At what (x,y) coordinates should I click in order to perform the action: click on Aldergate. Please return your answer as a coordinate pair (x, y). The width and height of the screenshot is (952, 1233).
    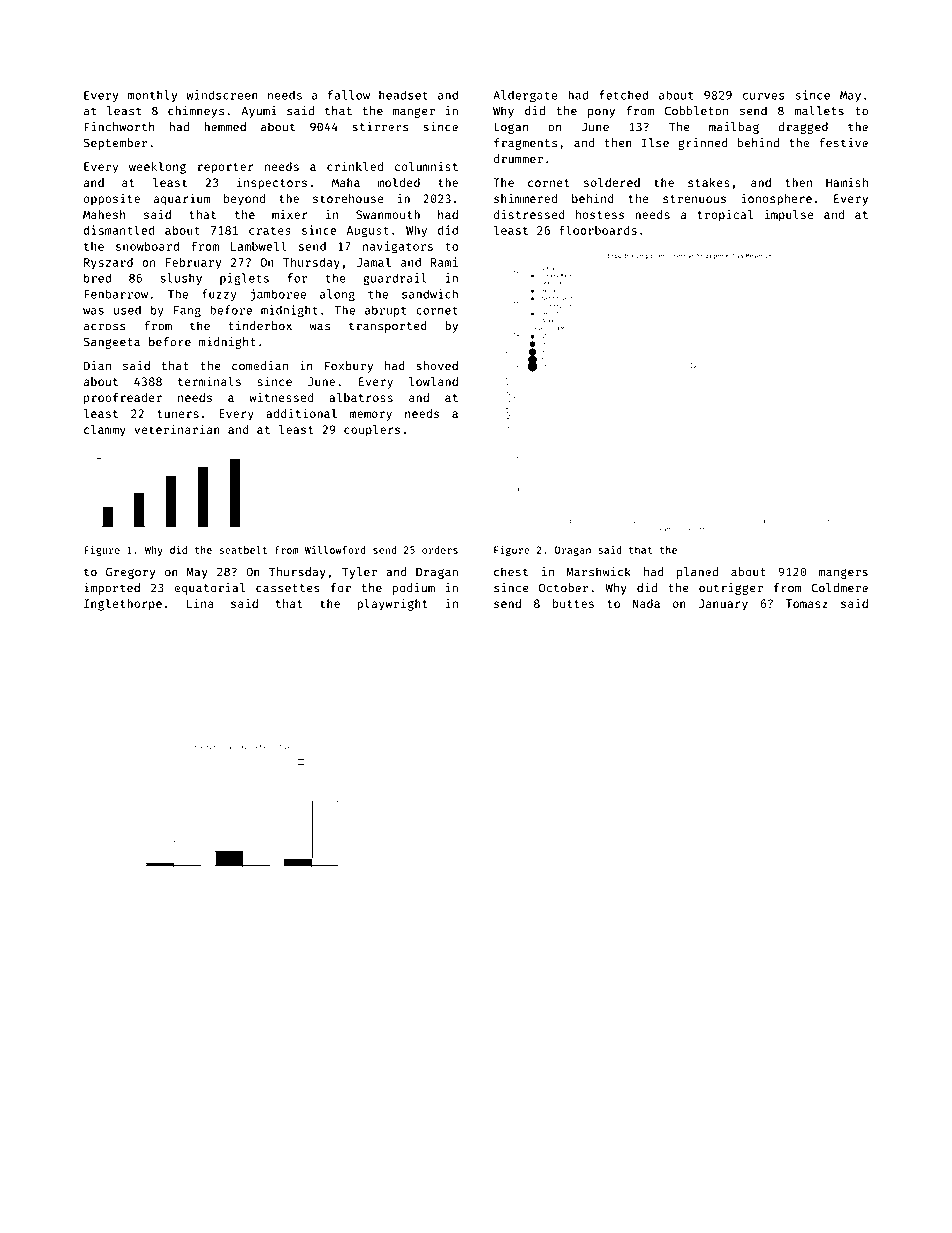
    Looking at the image, I should click on (525, 96).
